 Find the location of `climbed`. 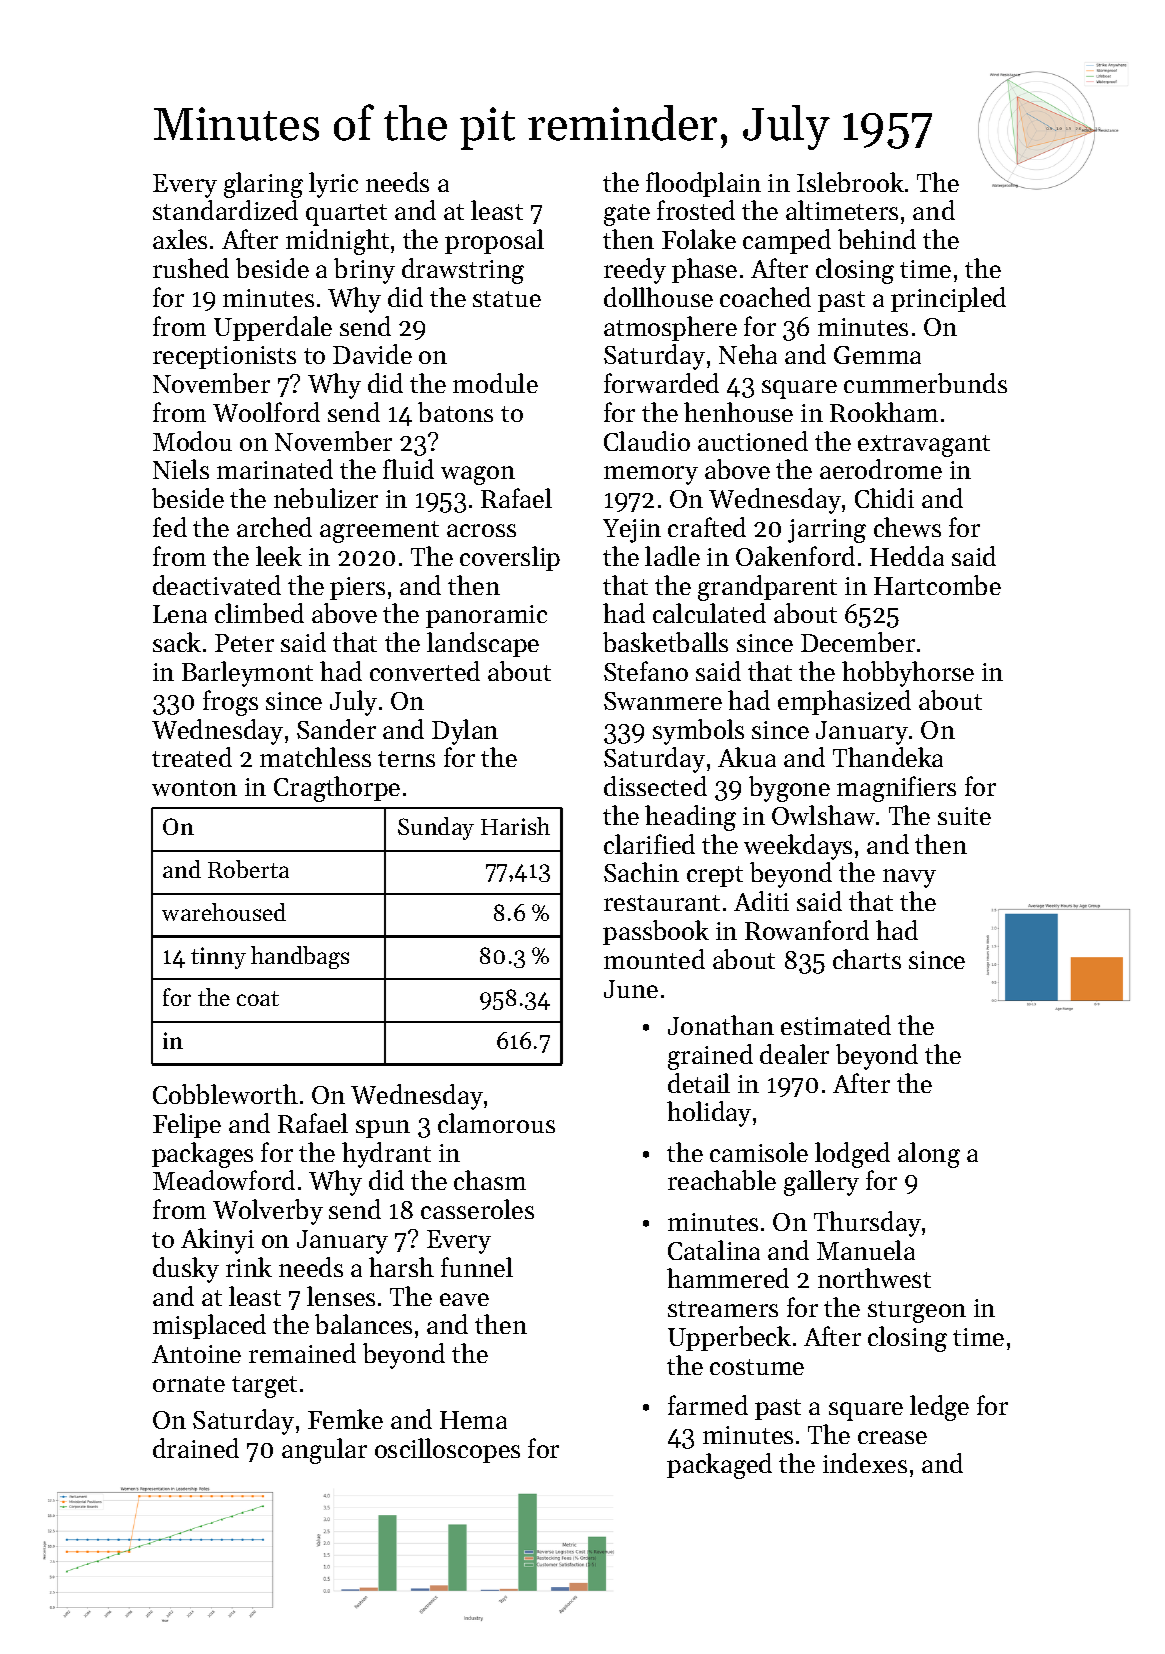

climbed is located at coordinates (259, 613).
